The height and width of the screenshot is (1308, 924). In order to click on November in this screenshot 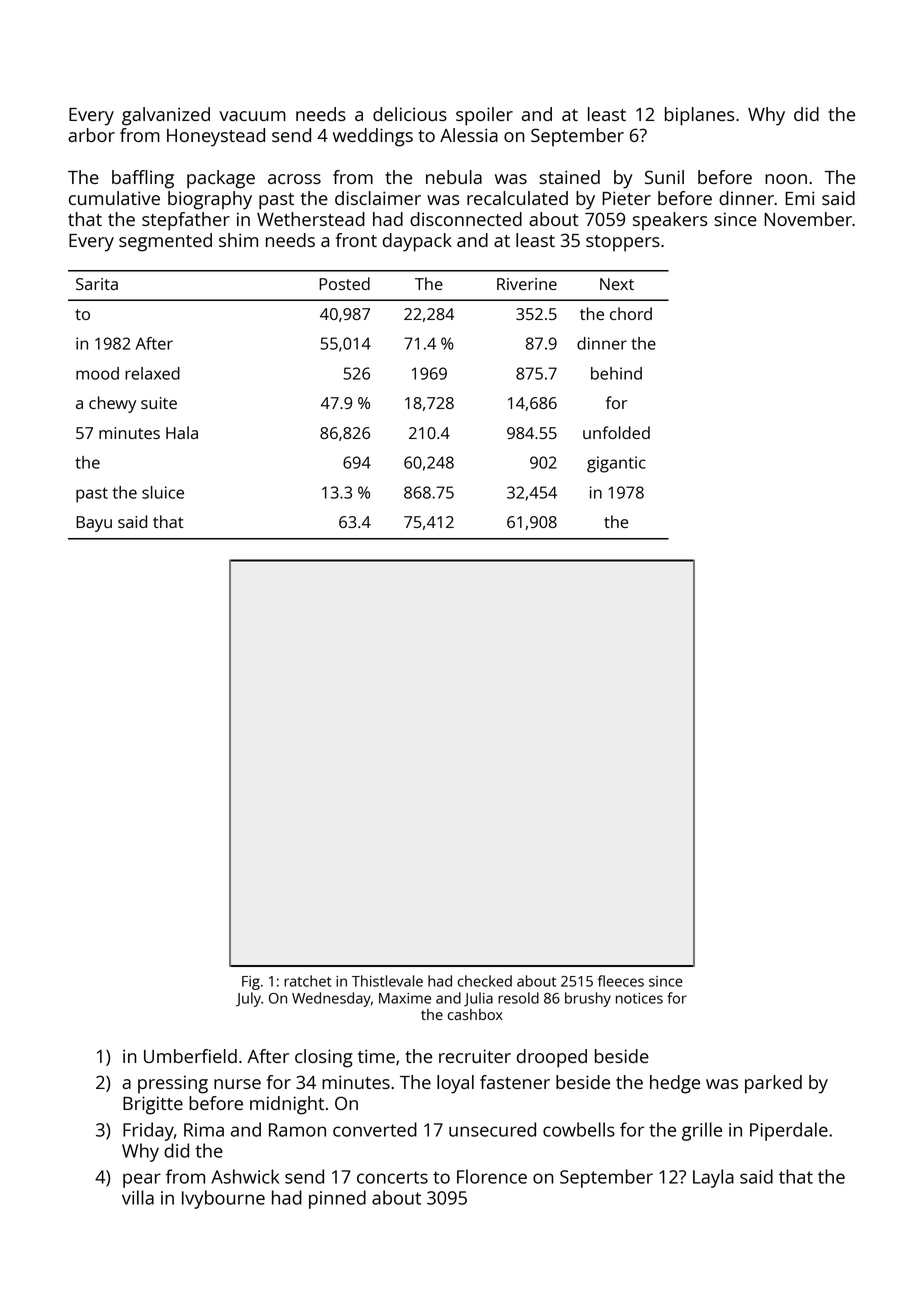, I will do `click(808, 219)`.
